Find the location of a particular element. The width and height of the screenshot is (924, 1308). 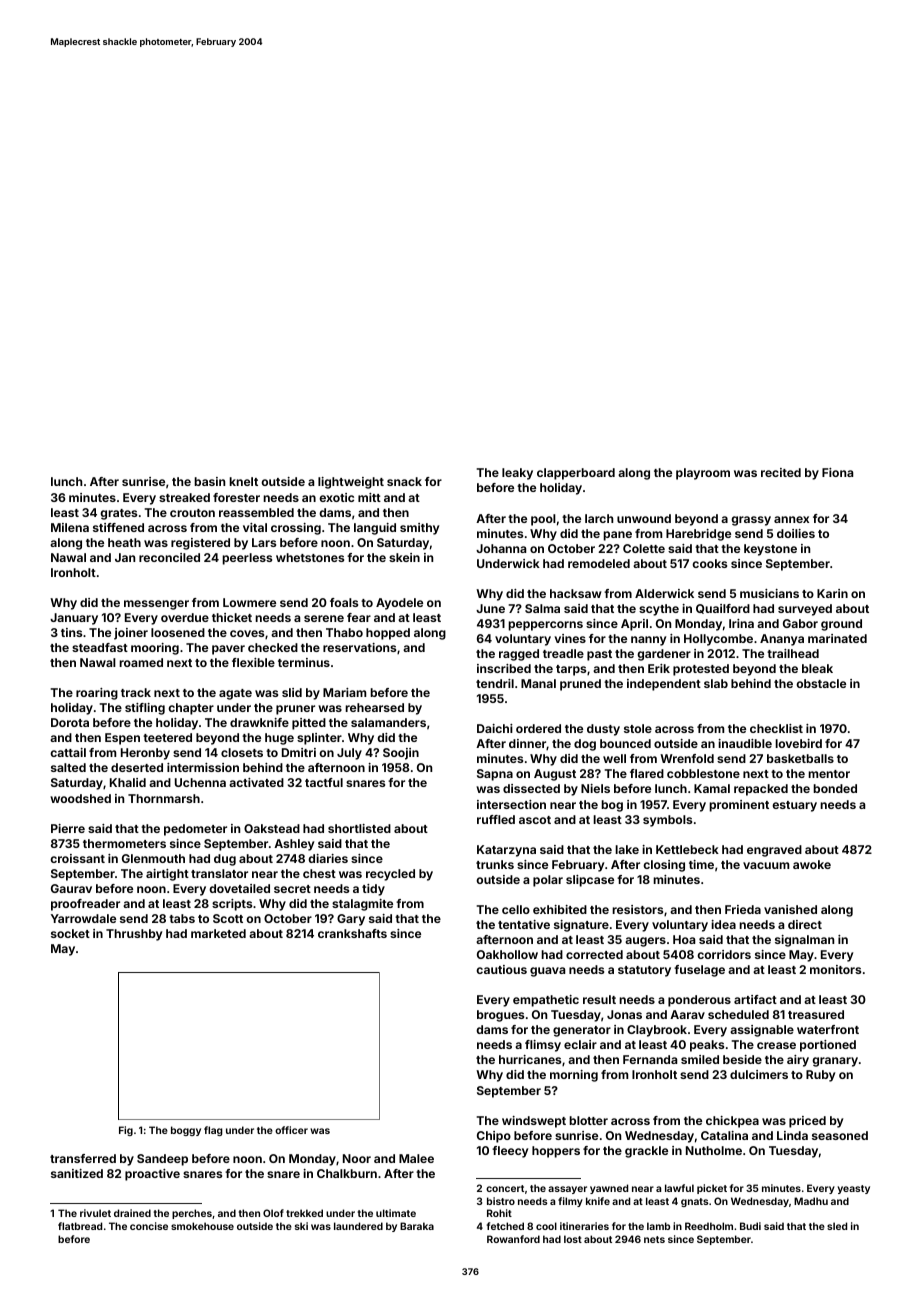

Fig is located at coordinates (126, 1131).
